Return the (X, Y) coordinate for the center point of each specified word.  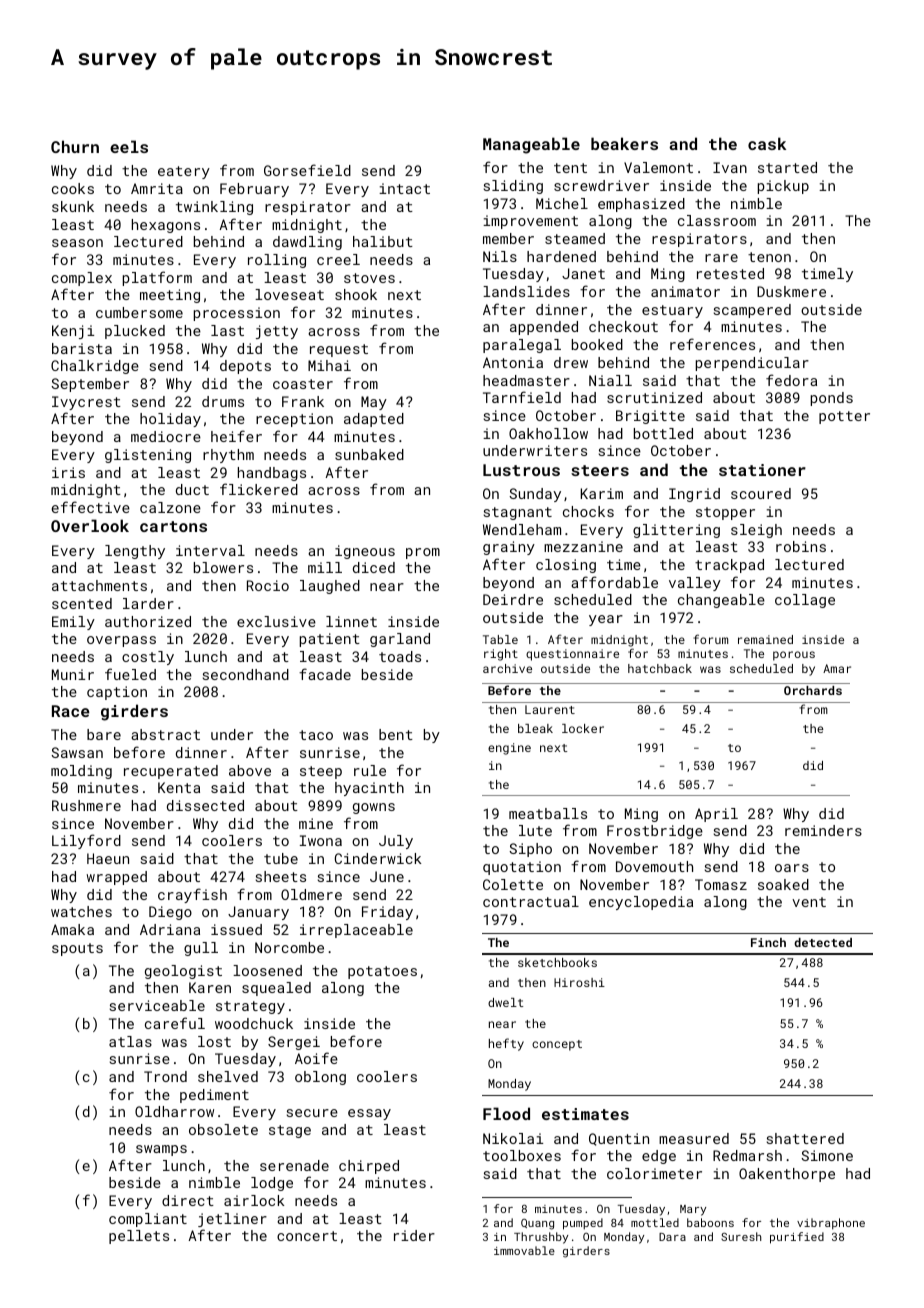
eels (129, 146)
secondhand (246, 674)
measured (694, 1138)
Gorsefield (307, 170)
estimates (585, 1114)
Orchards (813, 690)
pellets (139, 1237)
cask (767, 143)
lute (535, 830)
